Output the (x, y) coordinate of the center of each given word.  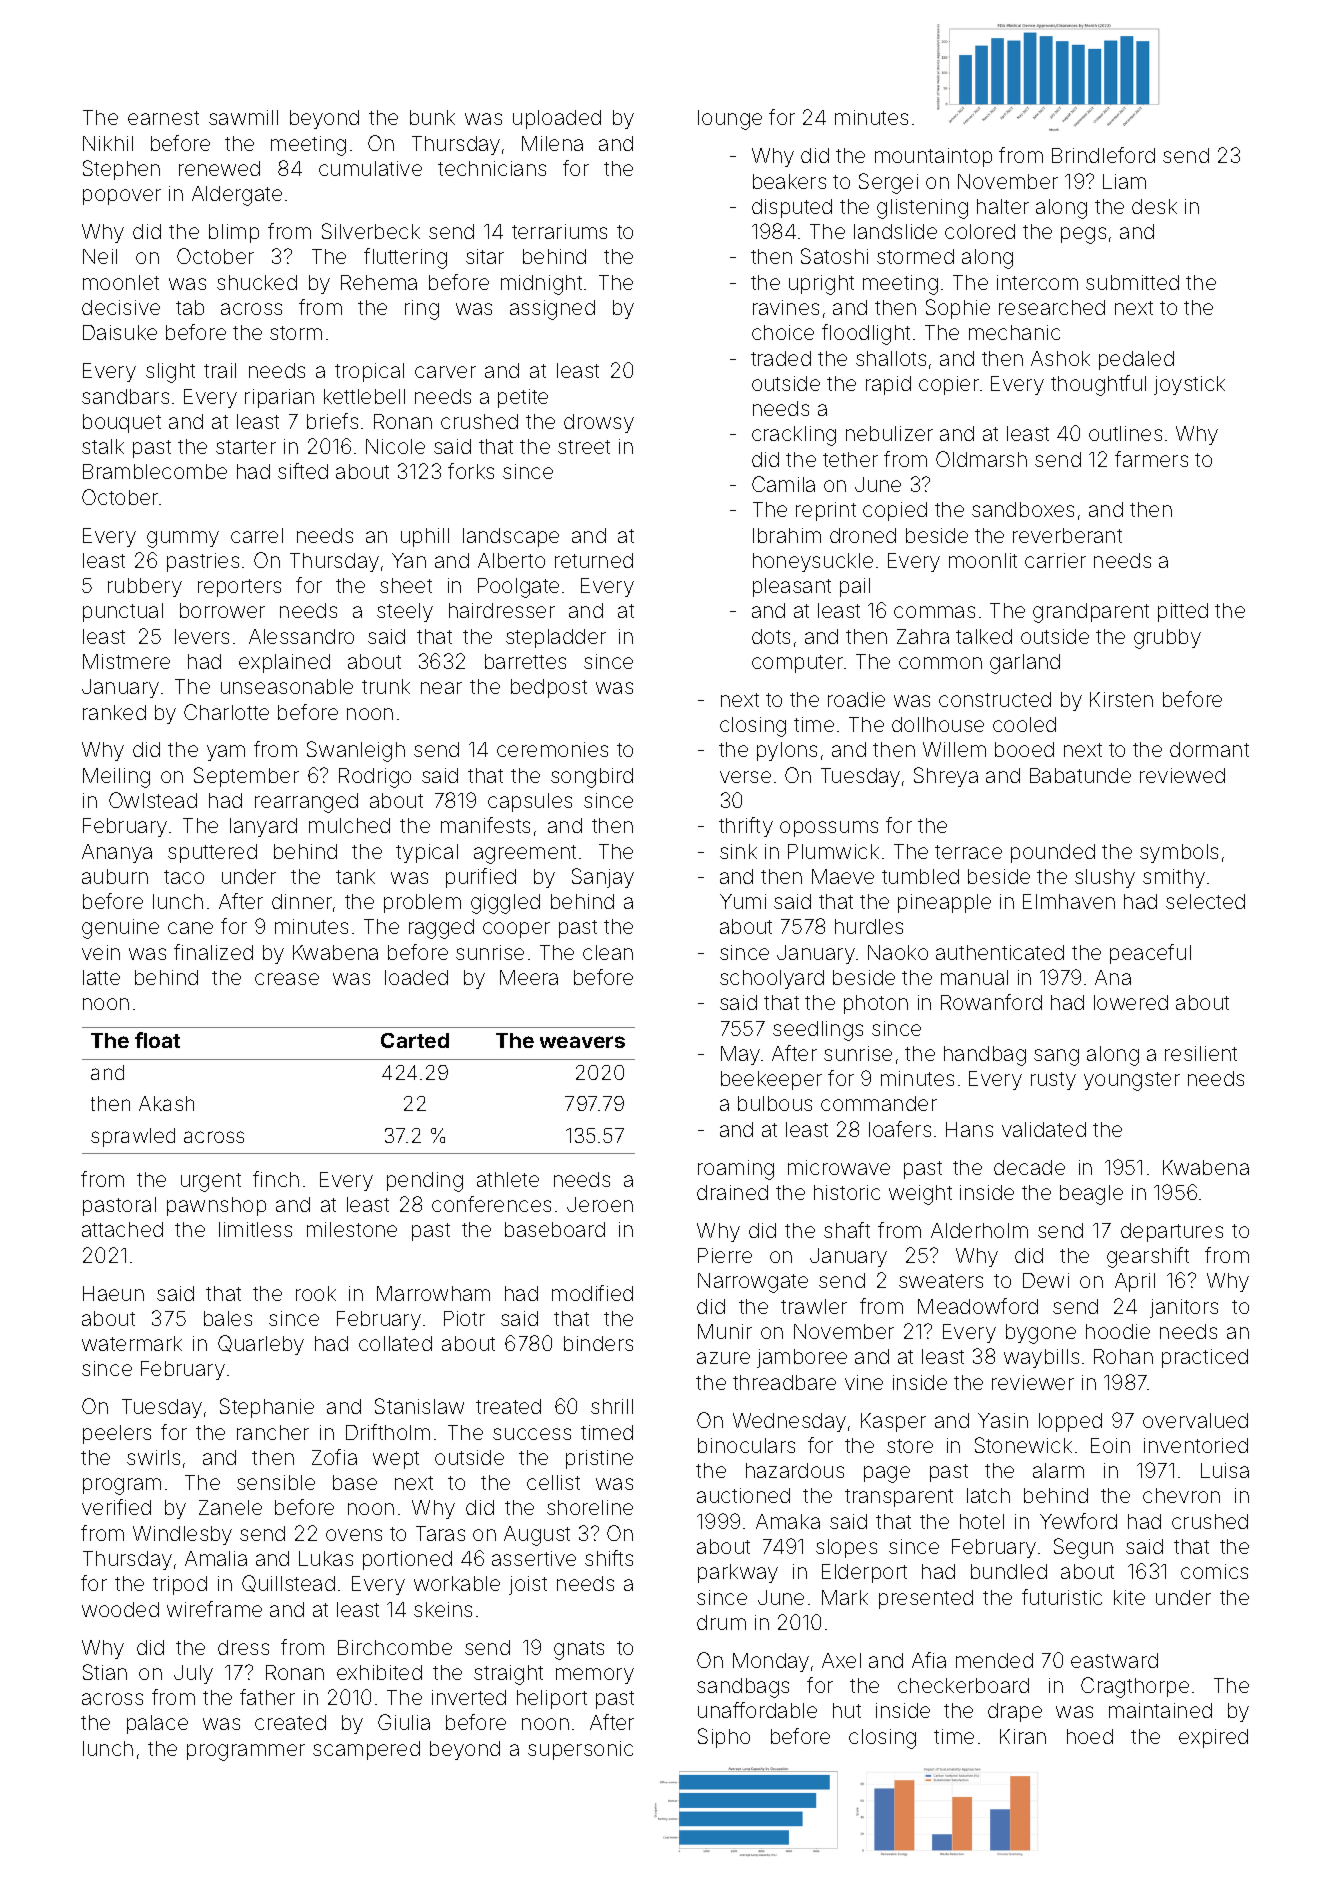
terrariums (559, 231)
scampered (366, 1750)
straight (508, 1675)
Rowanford (991, 1002)
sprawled (133, 1137)
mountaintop (933, 157)
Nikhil (108, 143)
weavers (582, 1042)
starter (246, 447)
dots (771, 636)
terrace (968, 852)
